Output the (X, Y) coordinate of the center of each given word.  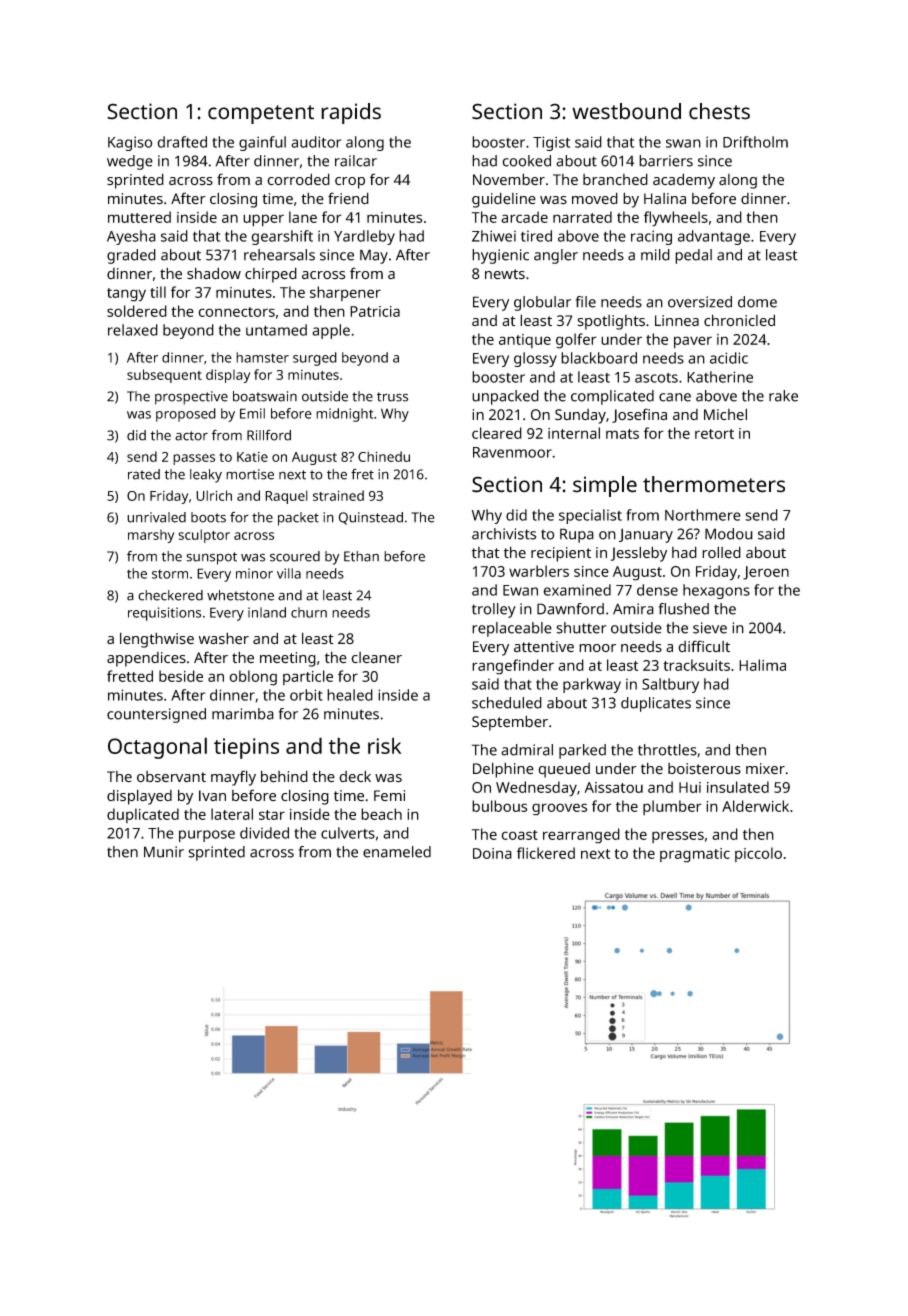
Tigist (551, 143)
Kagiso (130, 143)
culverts (348, 833)
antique (525, 341)
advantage (714, 237)
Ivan (212, 795)
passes (194, 459)
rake (783, 396)
